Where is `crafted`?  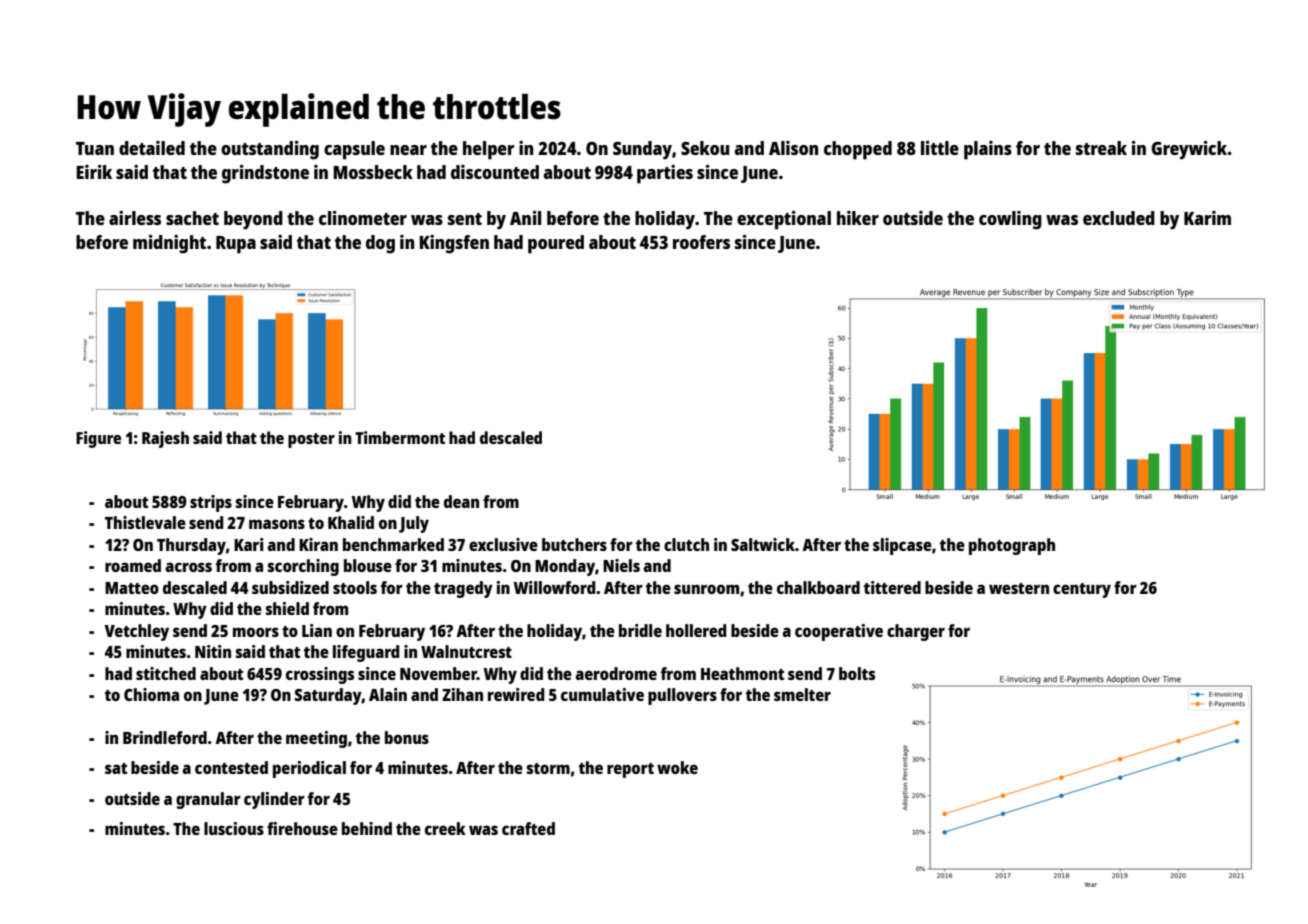
crafted is located at coordinates (528, 828).
